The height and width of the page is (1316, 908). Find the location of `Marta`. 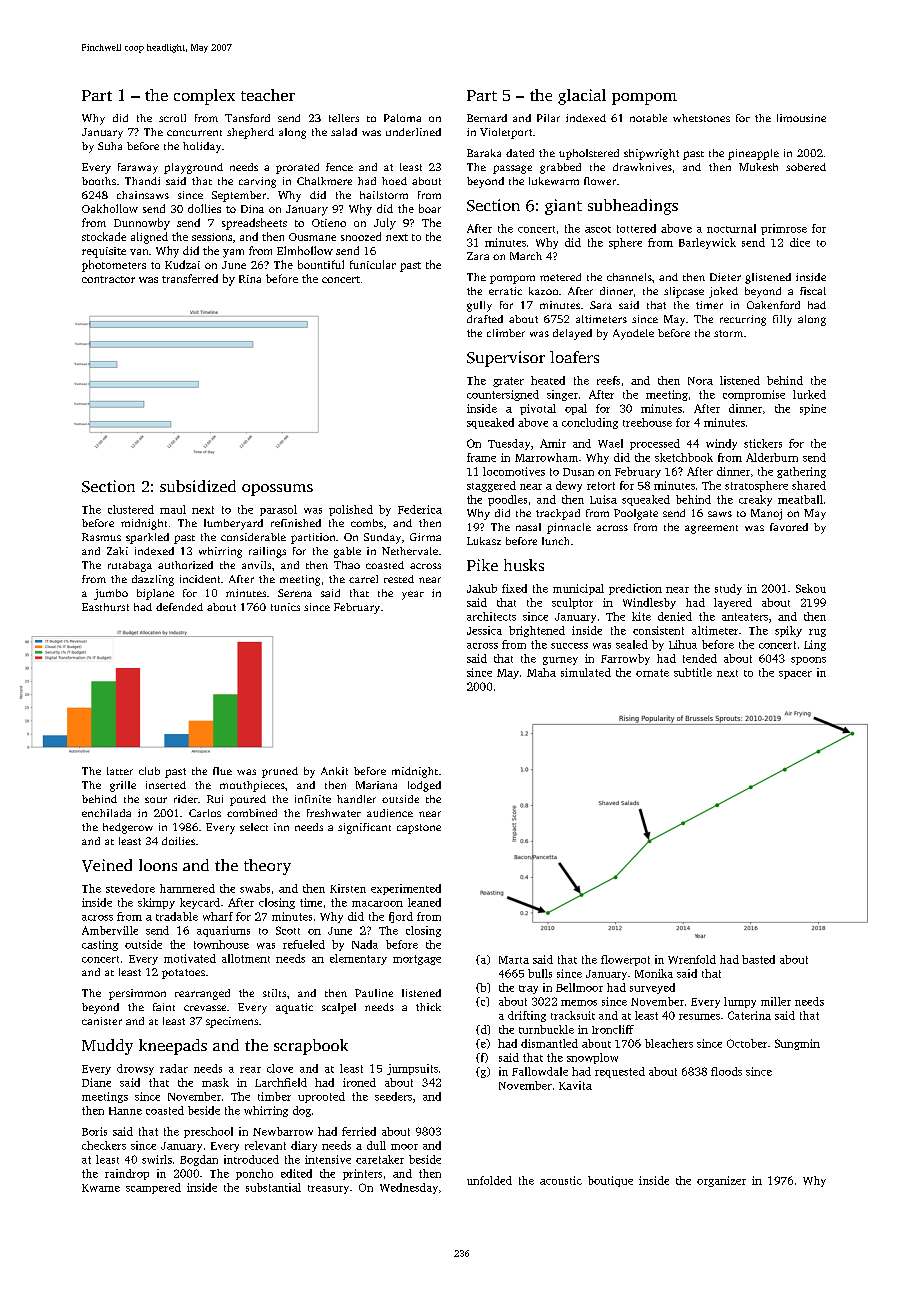

Marta is located at coordinates (514, 960).
